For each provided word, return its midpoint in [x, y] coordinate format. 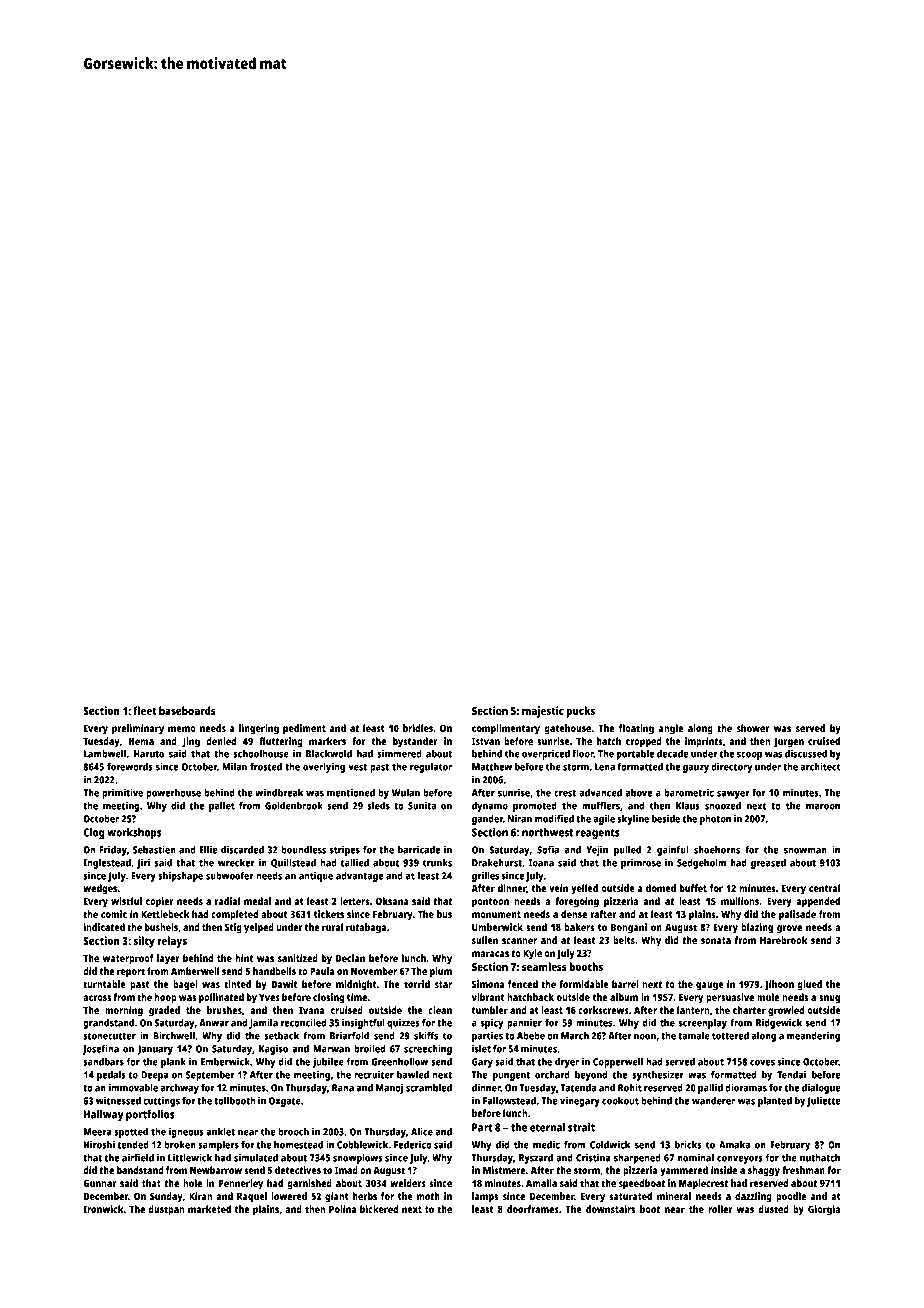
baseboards [187, 710]
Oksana [392, 901]
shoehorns [717, 850]
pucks [580, 712]
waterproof [128, 959]
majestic [543, 712]
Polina [342, 1209]
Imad [346, 1170]
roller [720, 1209]
